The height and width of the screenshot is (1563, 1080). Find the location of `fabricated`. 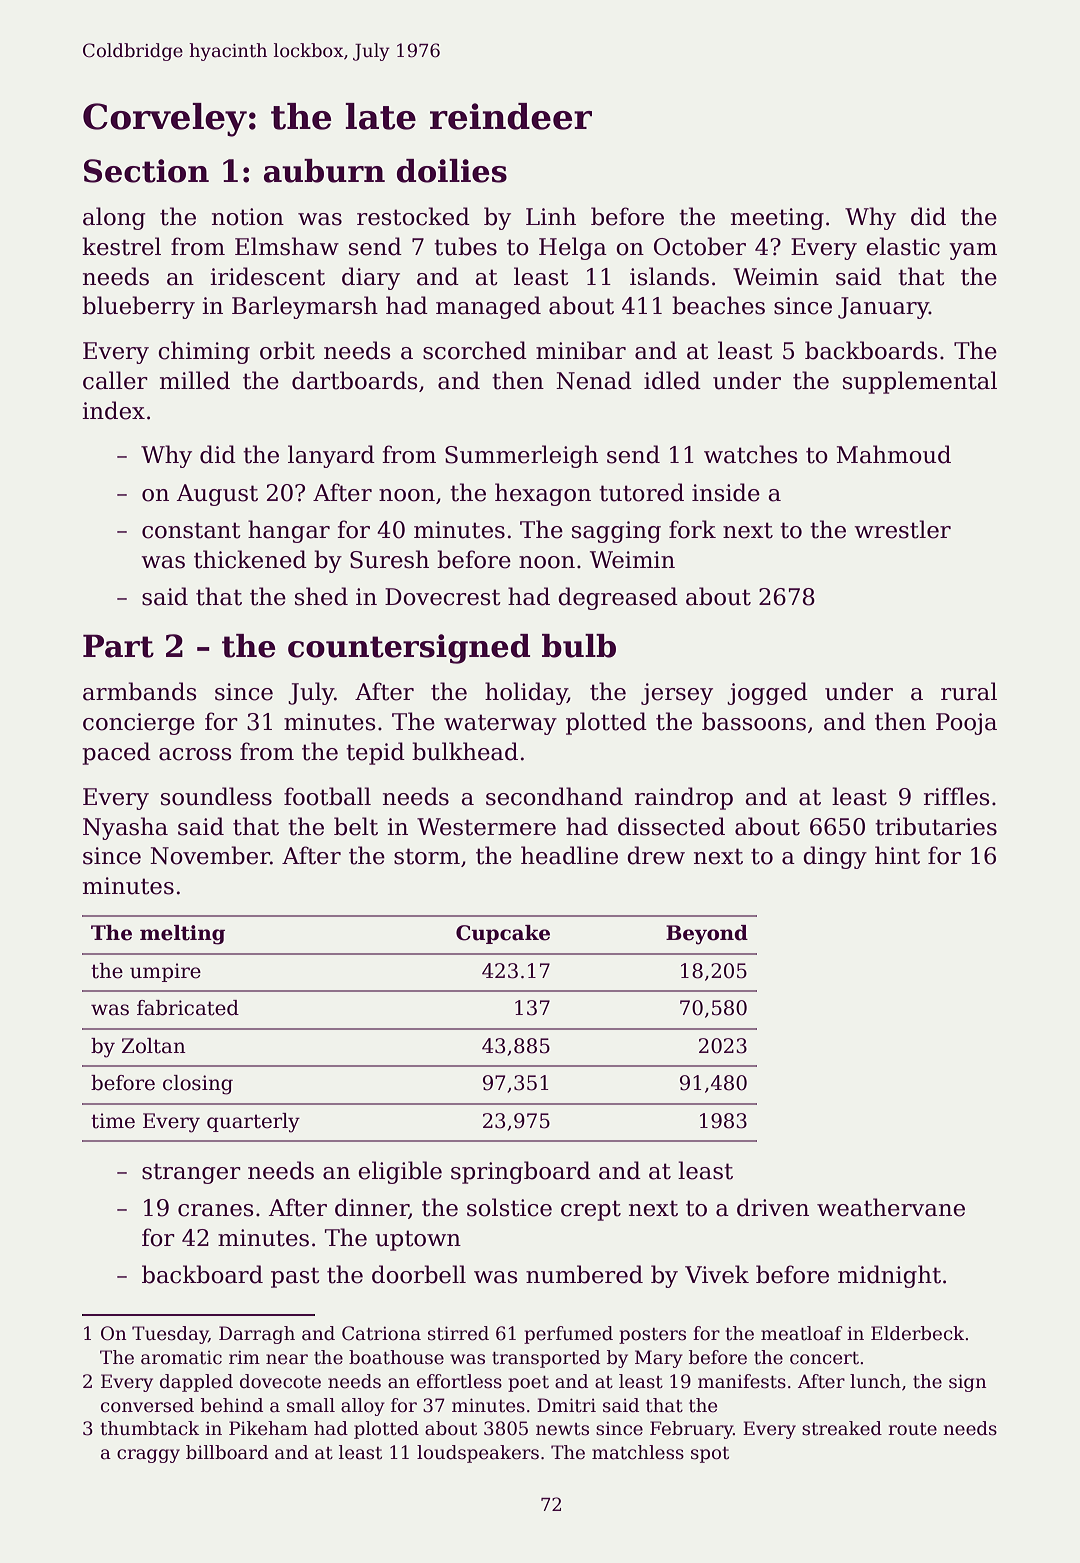

fabricated is located at coordinates (188, 1008).
